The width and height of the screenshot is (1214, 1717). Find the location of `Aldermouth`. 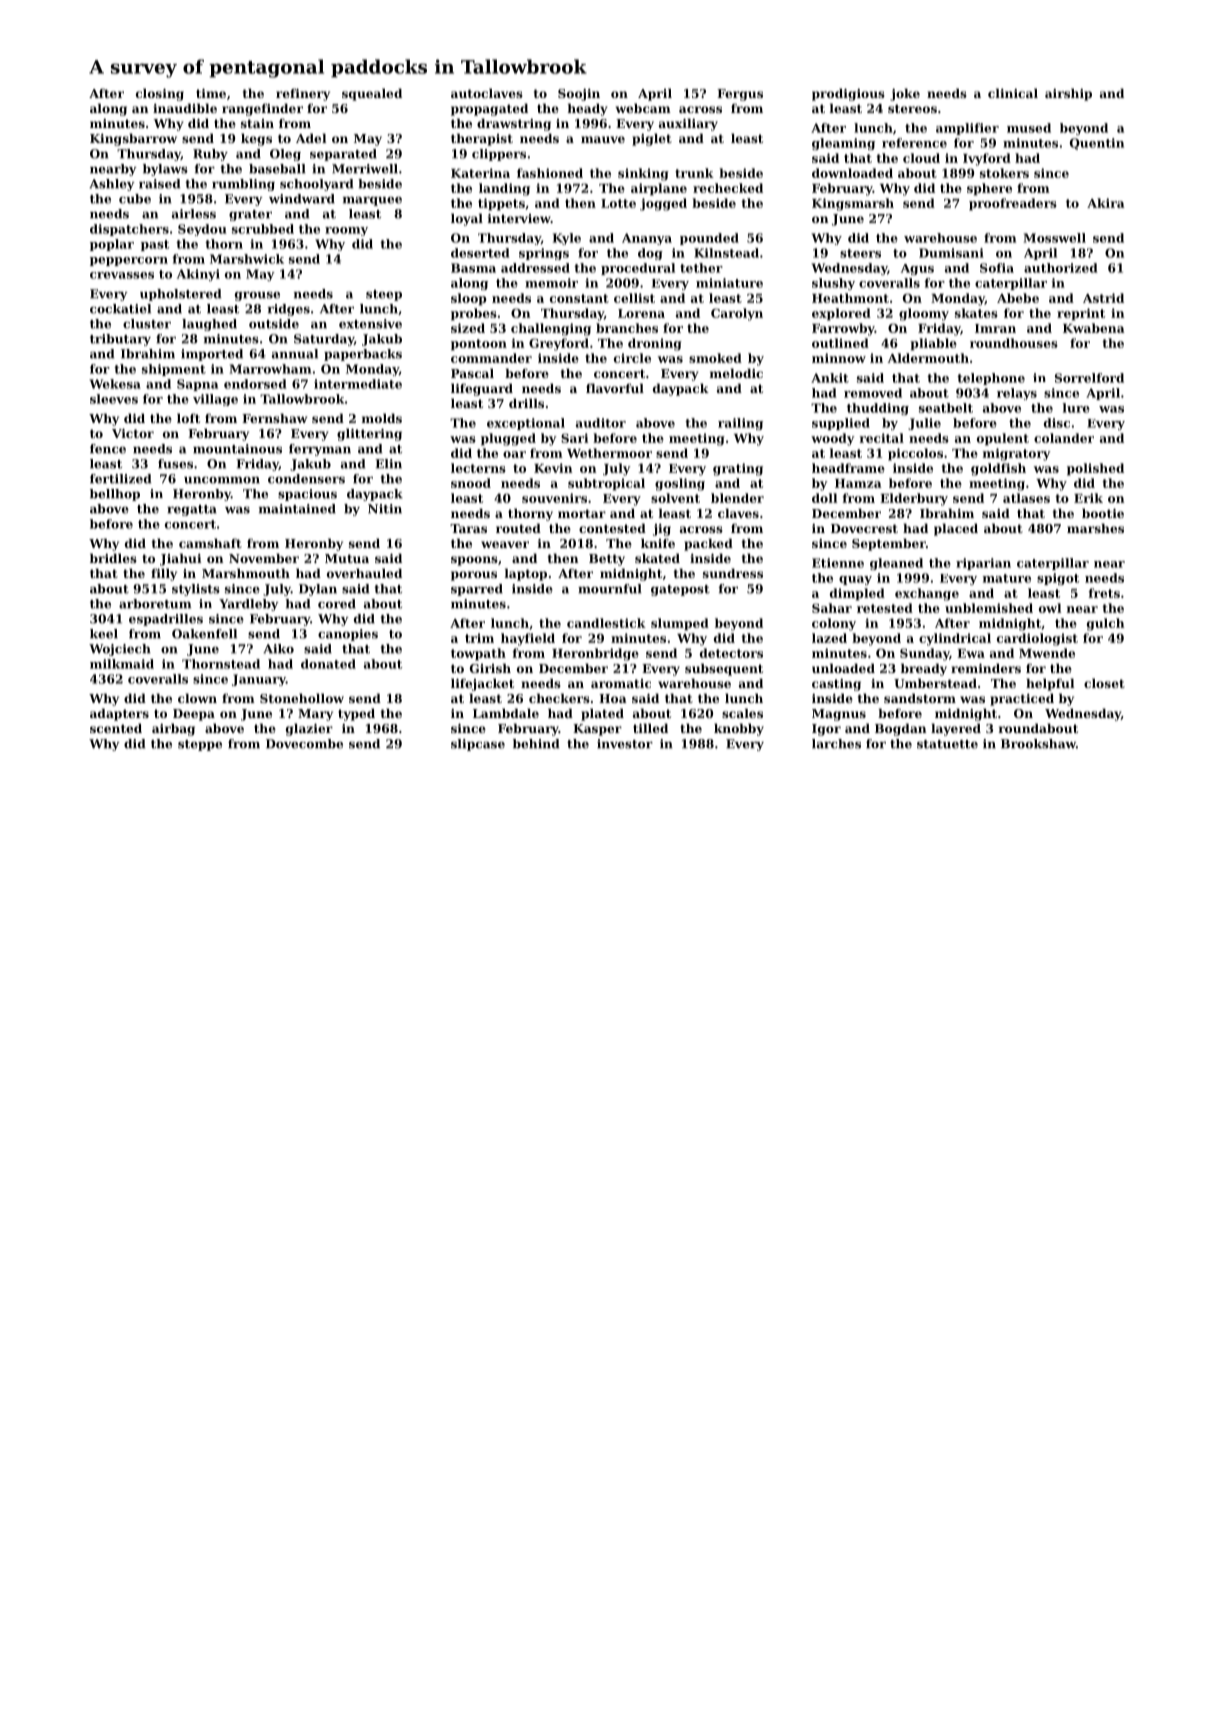

Aldermouth is located at coordinates (928, 358).
